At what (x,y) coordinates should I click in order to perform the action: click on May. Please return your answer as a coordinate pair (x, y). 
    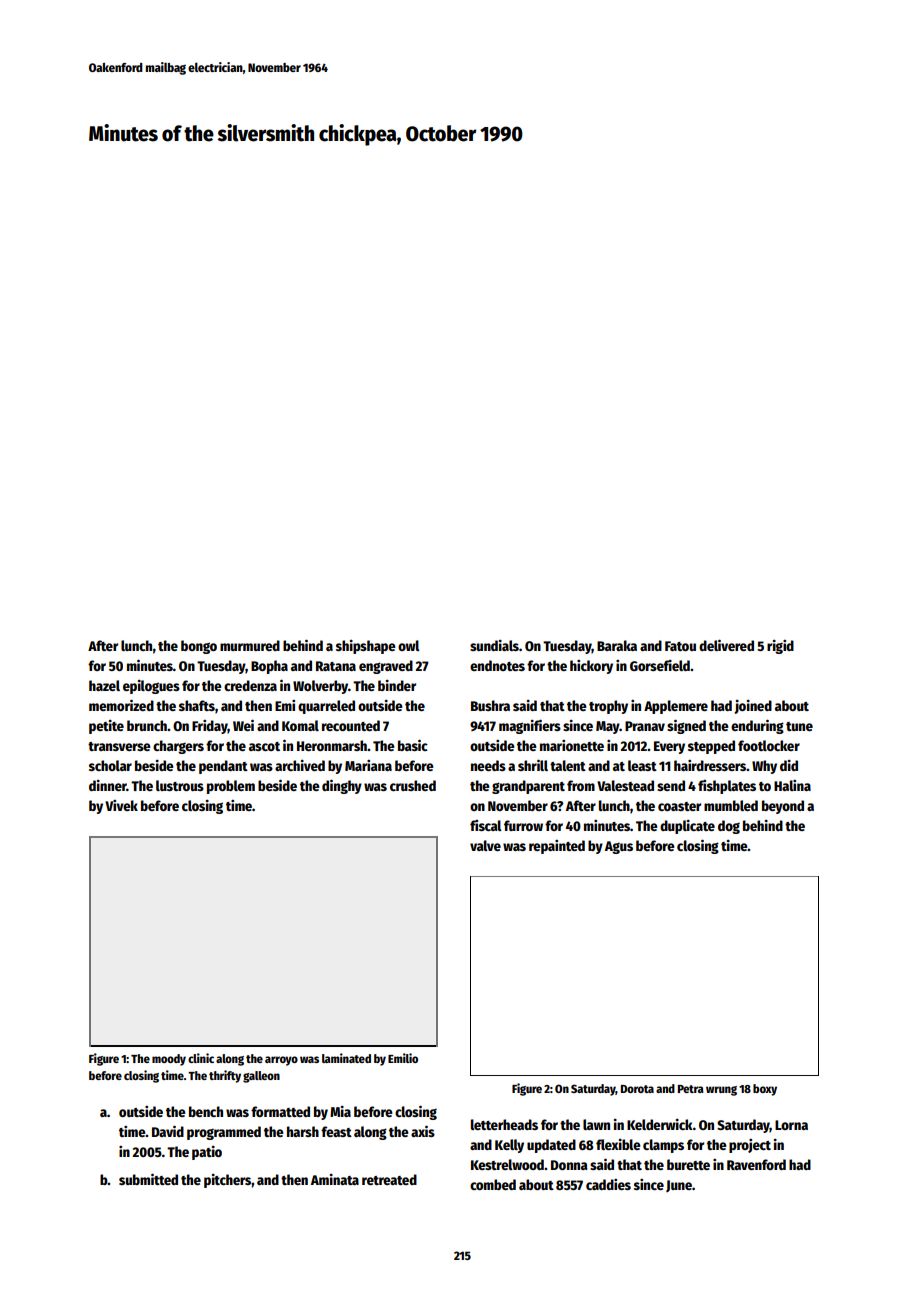
    Looking at the image, I should click on (608, 727).
